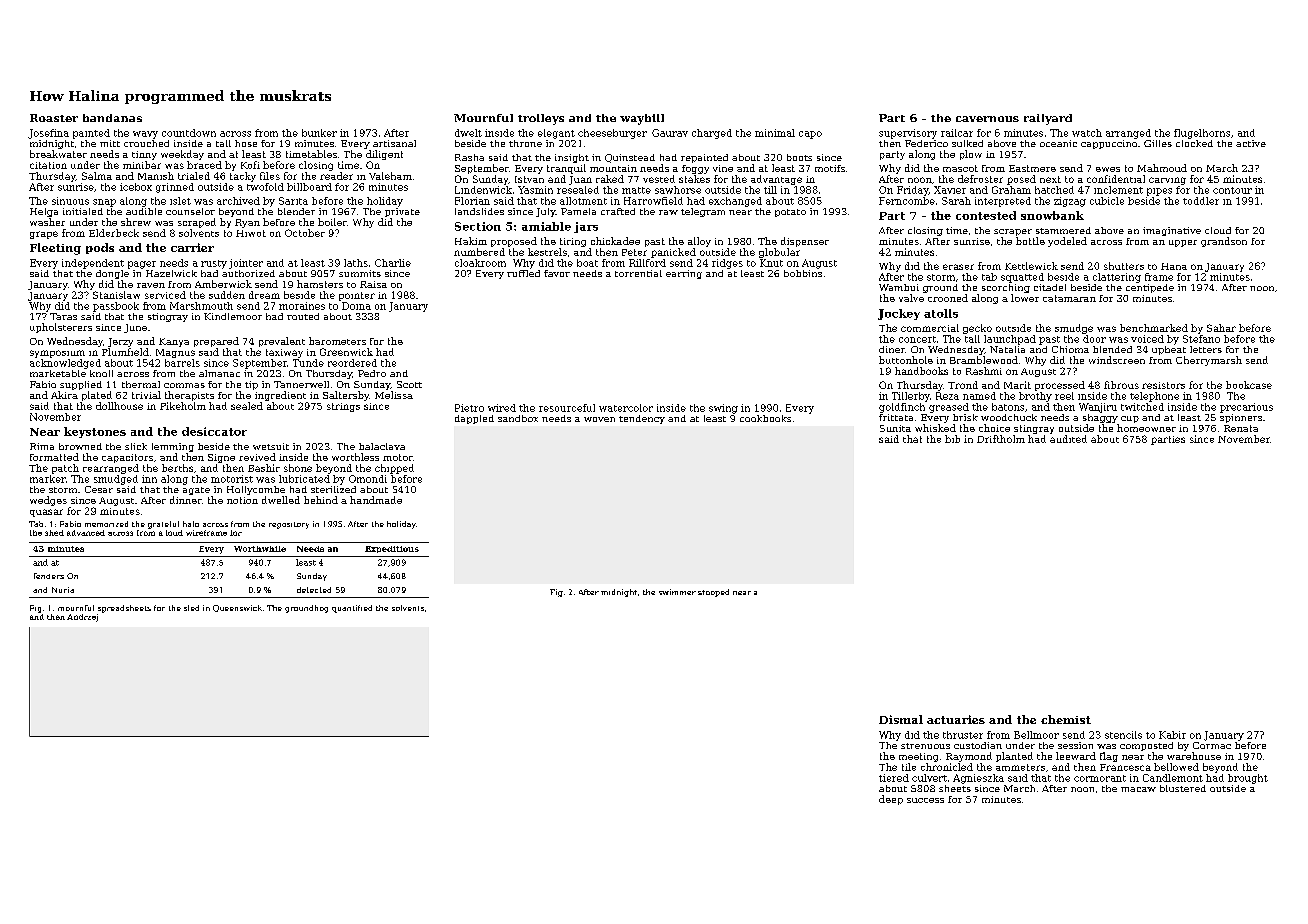  Describe the element at coordinates (1202, 134) in the page. I see `flugelhorns` at that location.
